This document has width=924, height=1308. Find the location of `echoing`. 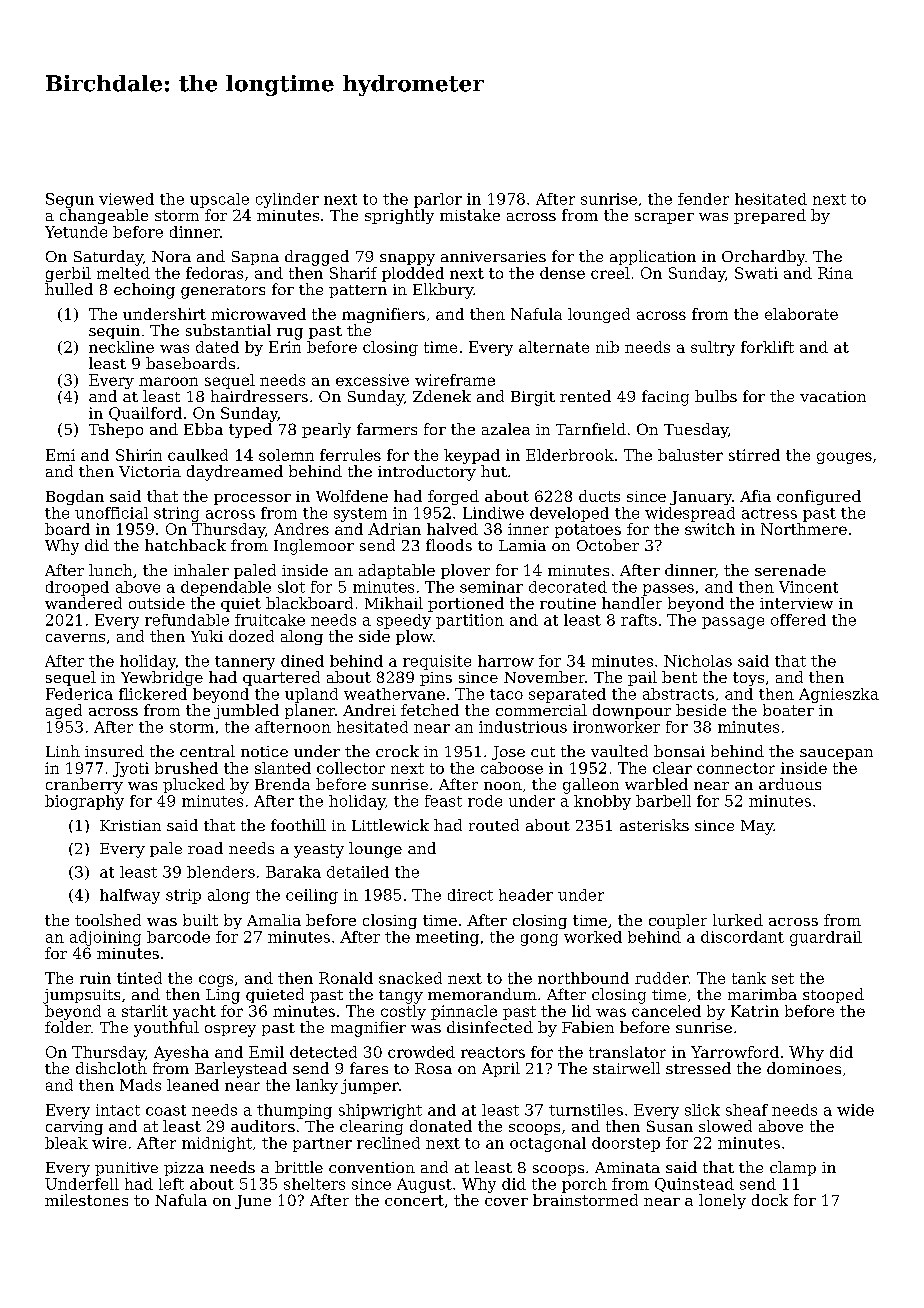

echoing is located at coordinates (144, 291).
